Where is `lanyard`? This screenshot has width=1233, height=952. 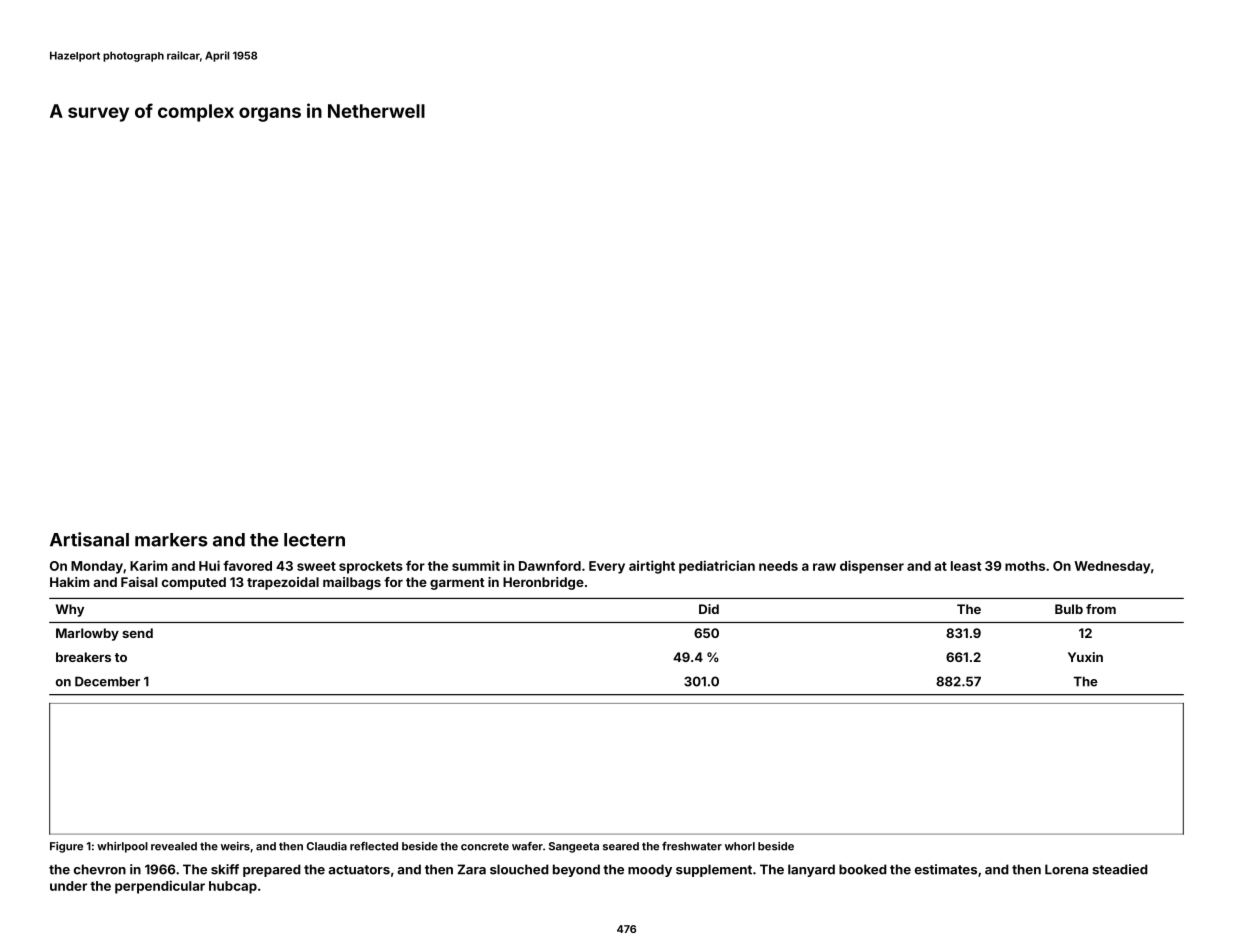 lanyard is located at coordinates (811, 870).
